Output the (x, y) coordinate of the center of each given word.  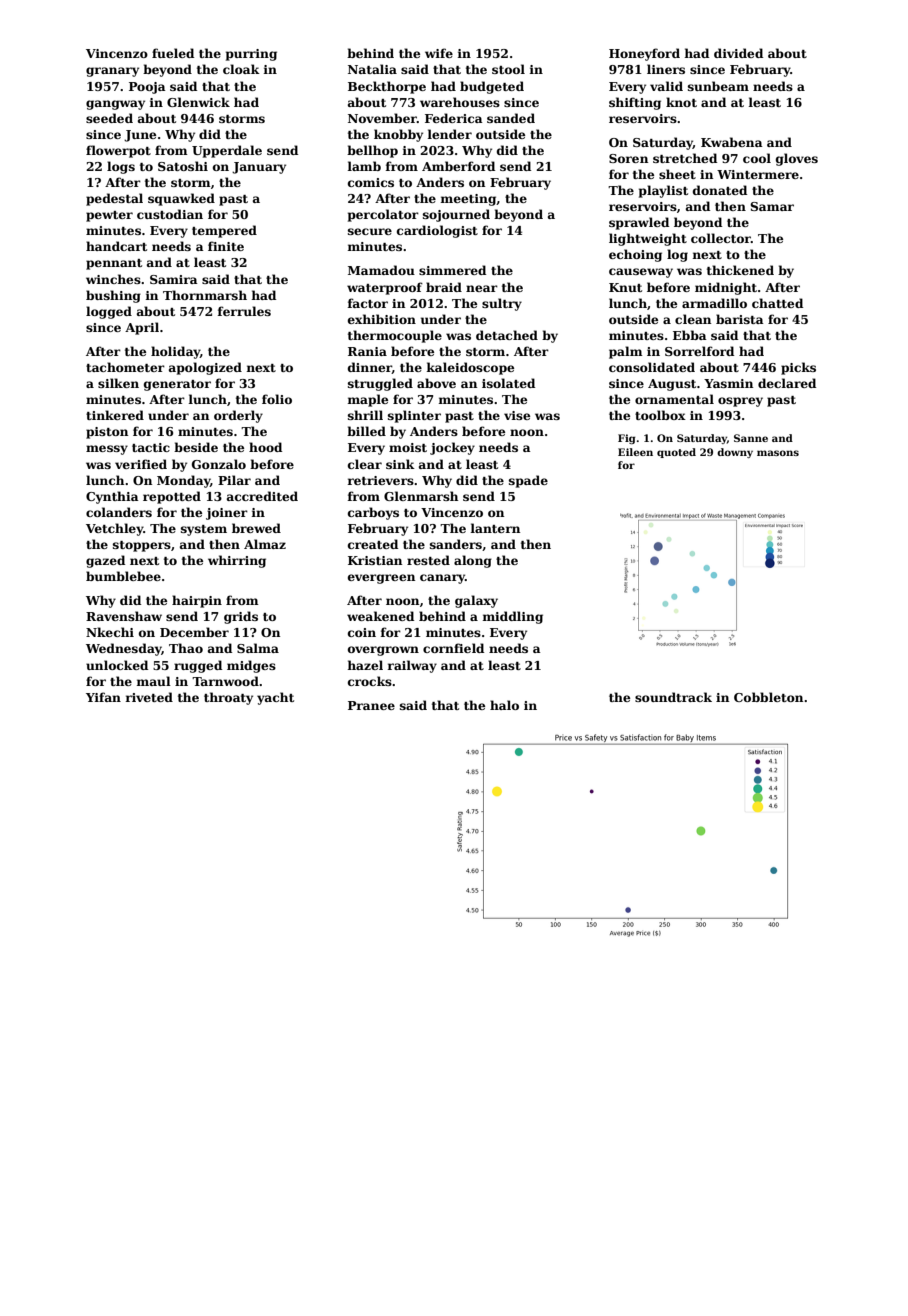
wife (439, 53)
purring (251, 55)
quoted (676, 453)
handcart (116, 246)
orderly (238, 416)
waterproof (385, 288)
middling (513, 617)
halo (504, 705)
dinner (370, 368)
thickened (740, 270)
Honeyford (644, 54)
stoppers (142, 546)
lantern (495, 528)
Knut (625, 287)
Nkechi (110, 632)
